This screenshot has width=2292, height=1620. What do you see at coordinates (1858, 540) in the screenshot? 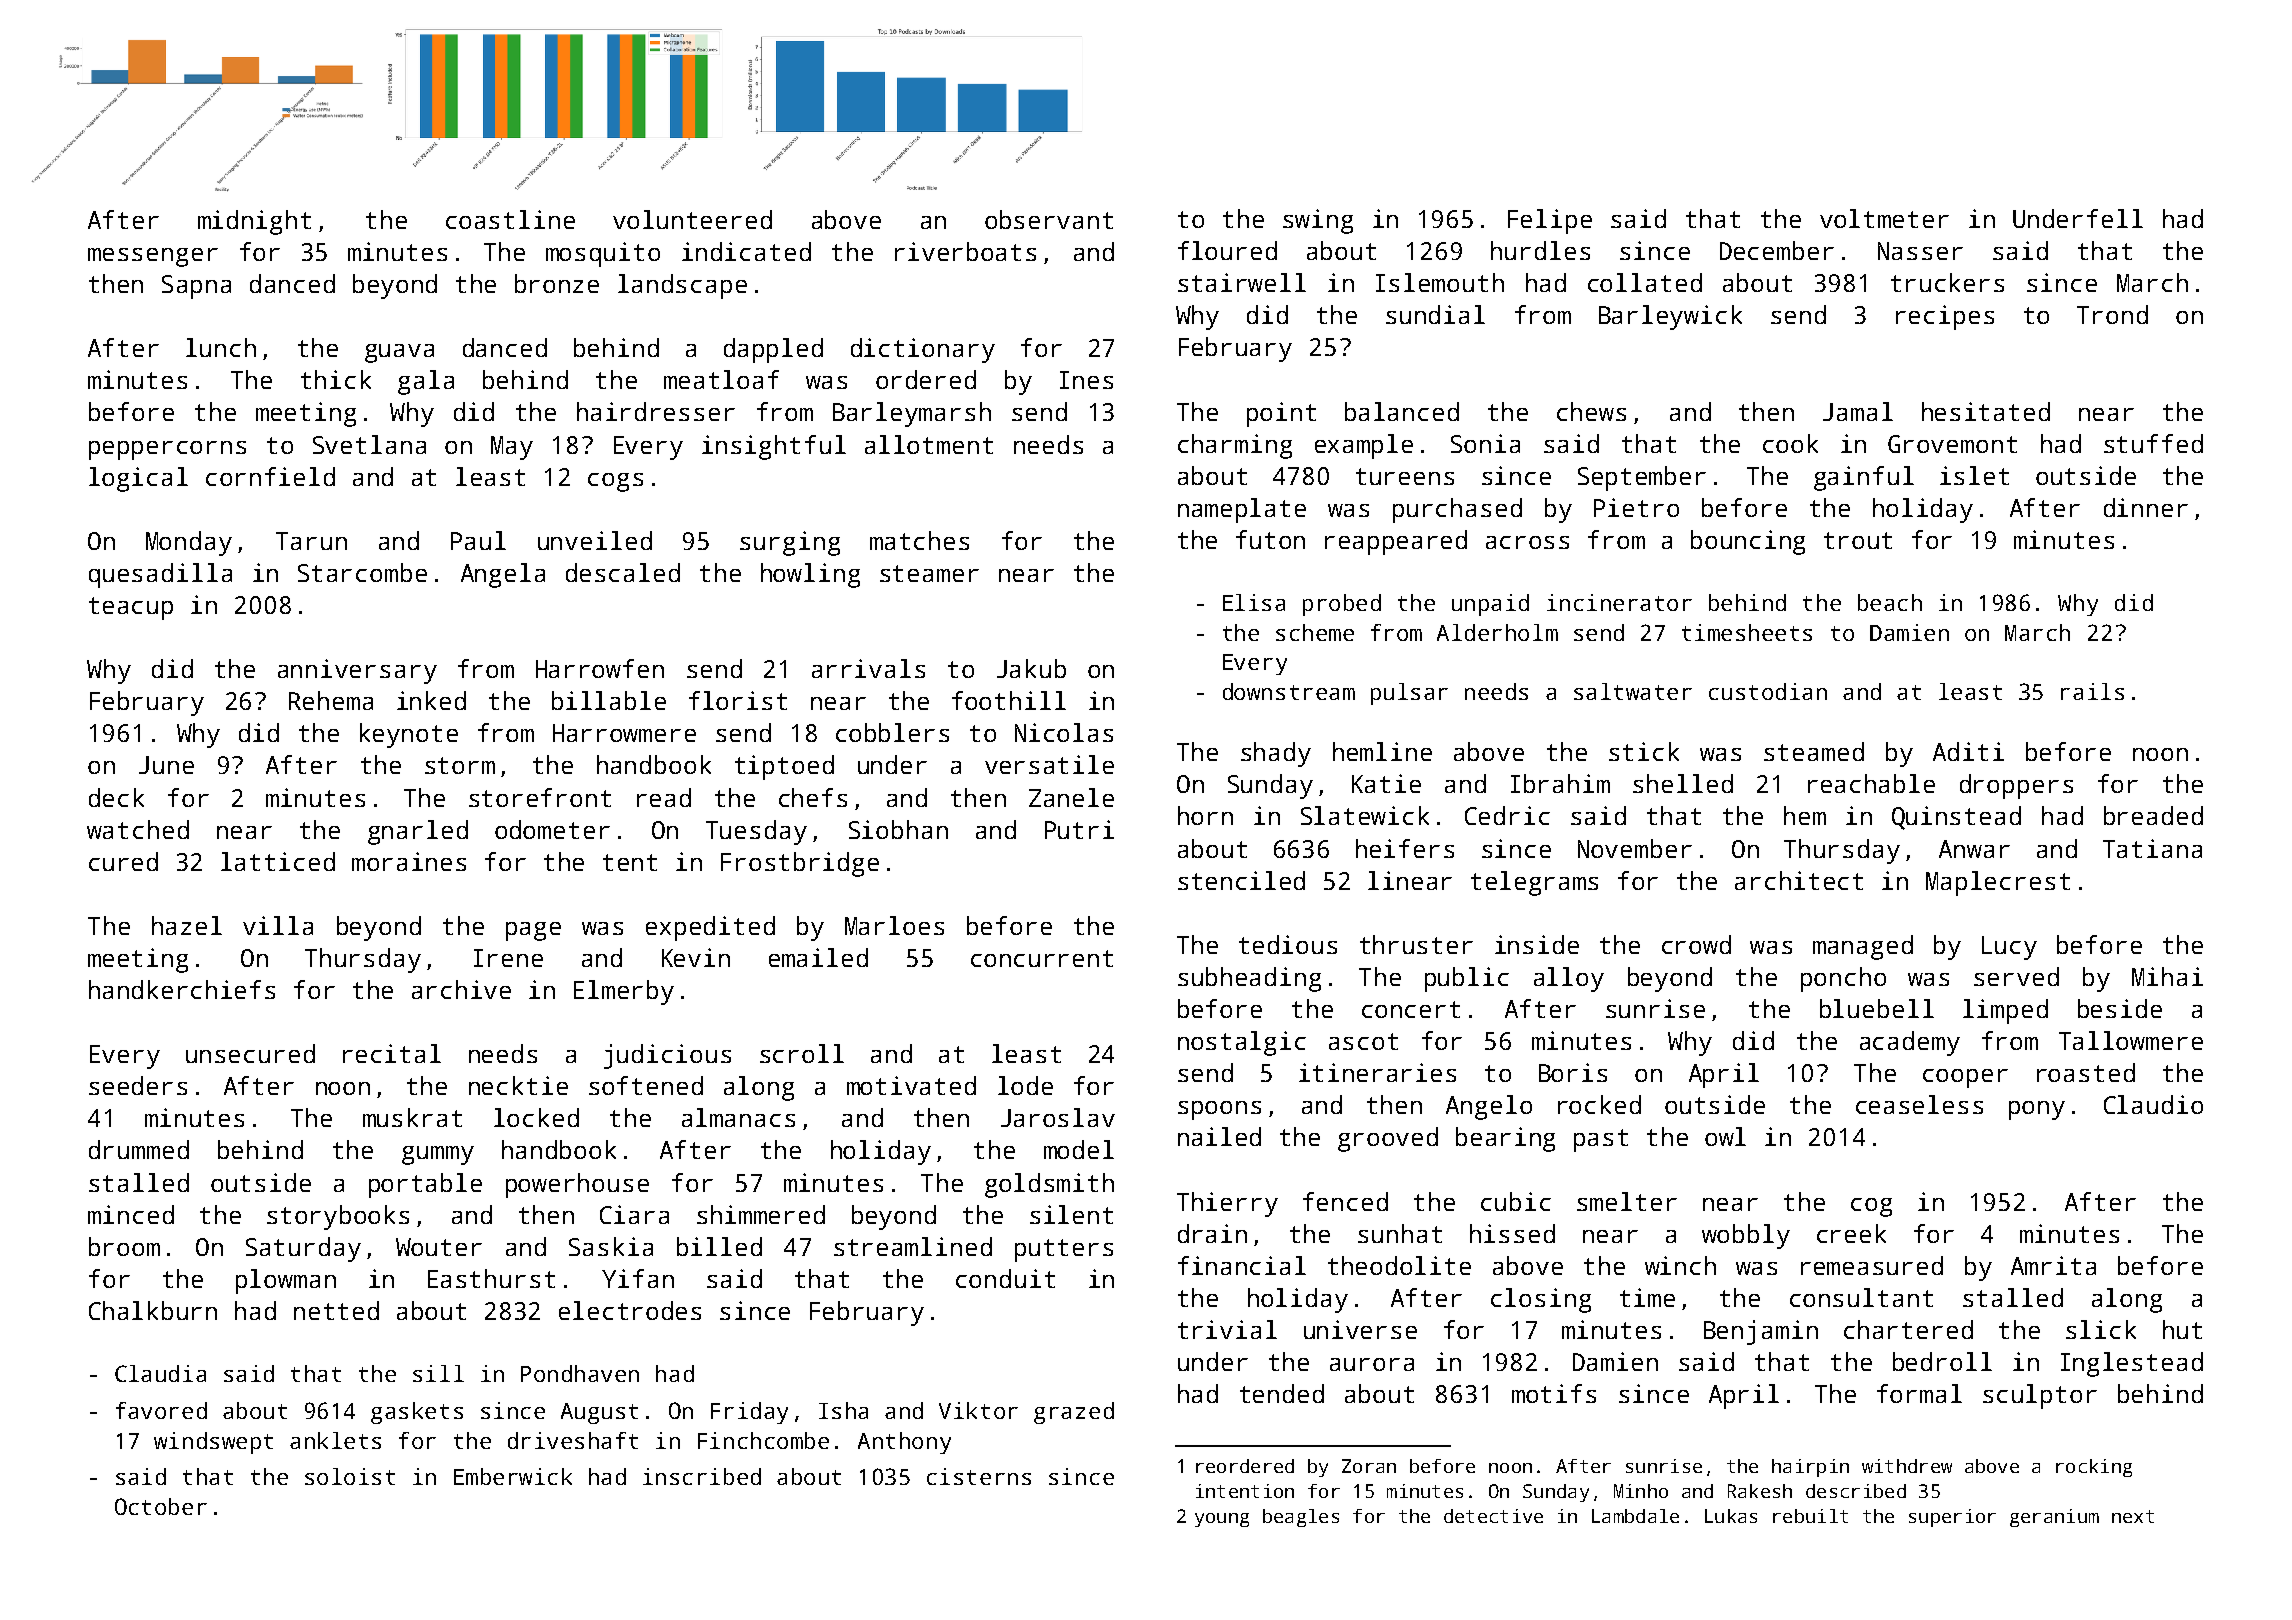
I see `trout` at bounding box center [1858, 540].
